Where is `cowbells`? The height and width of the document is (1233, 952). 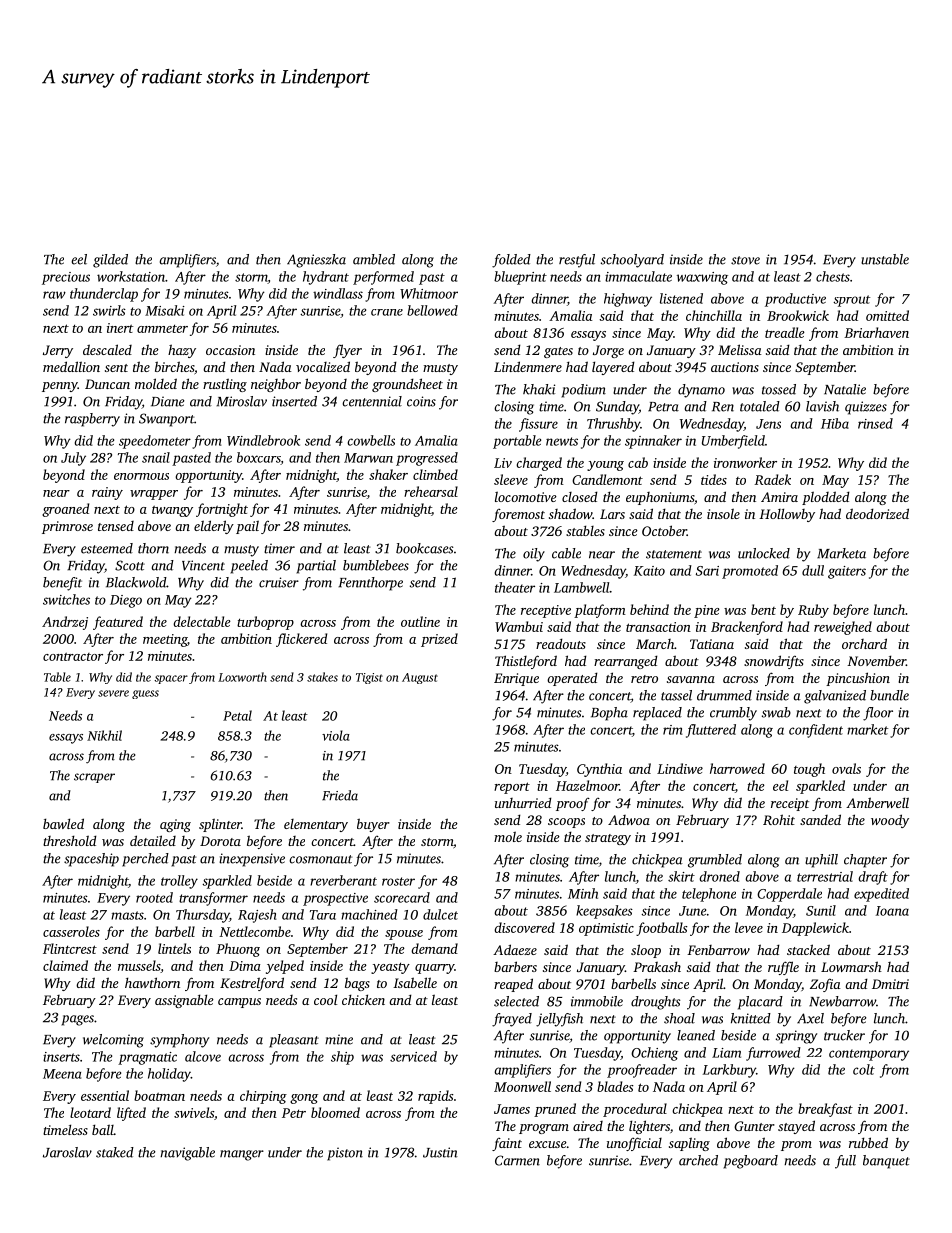 cowbells is located at coordinates (371, 440).
